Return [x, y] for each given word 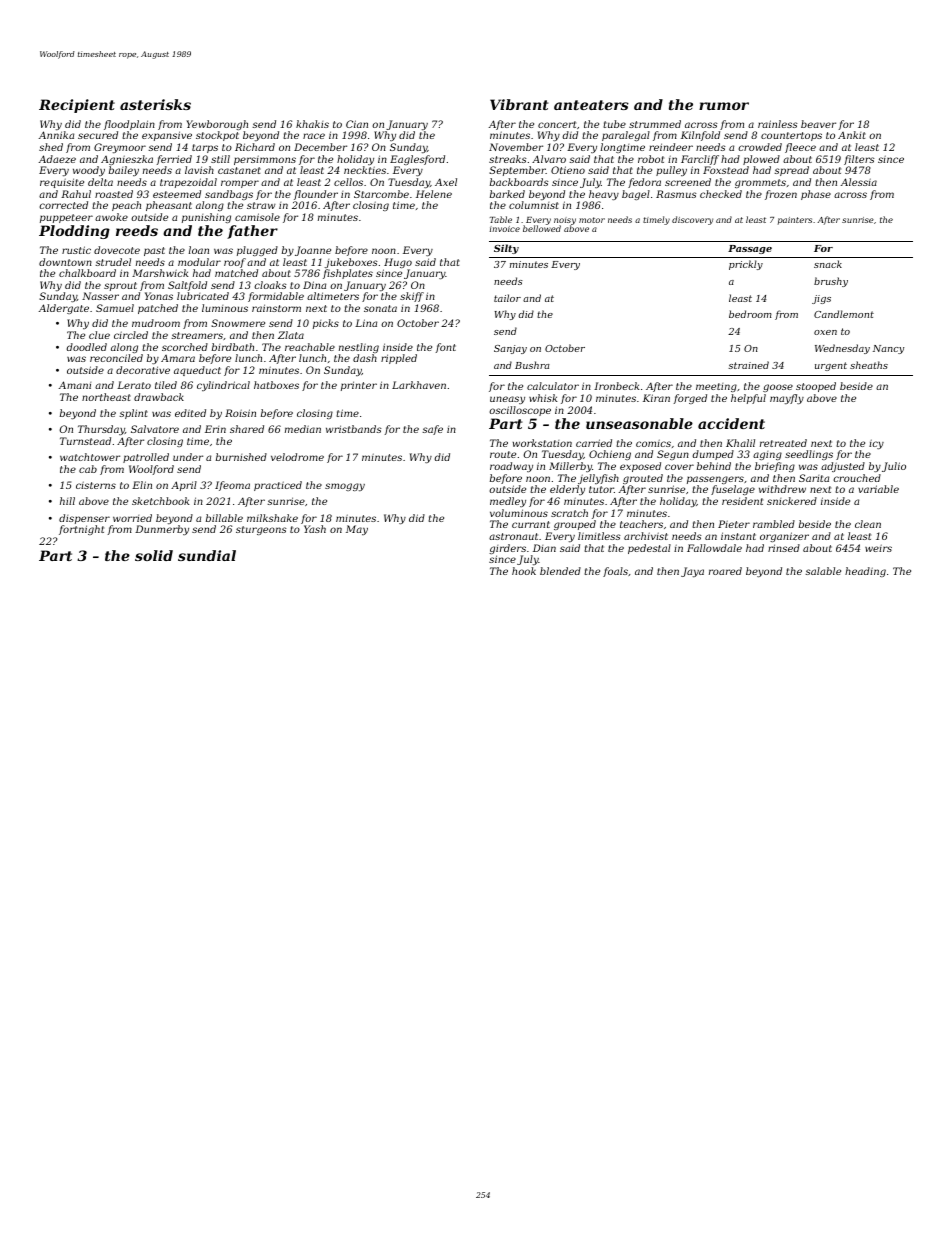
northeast [106, 397]
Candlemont [844, 314]
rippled [399, 359]
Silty [506, 249]
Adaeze [57, 159]
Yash [315, 529]
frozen [781, 195]
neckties [365, 170]
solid [154, 555]
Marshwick [160, 273]
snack [828, 264]
